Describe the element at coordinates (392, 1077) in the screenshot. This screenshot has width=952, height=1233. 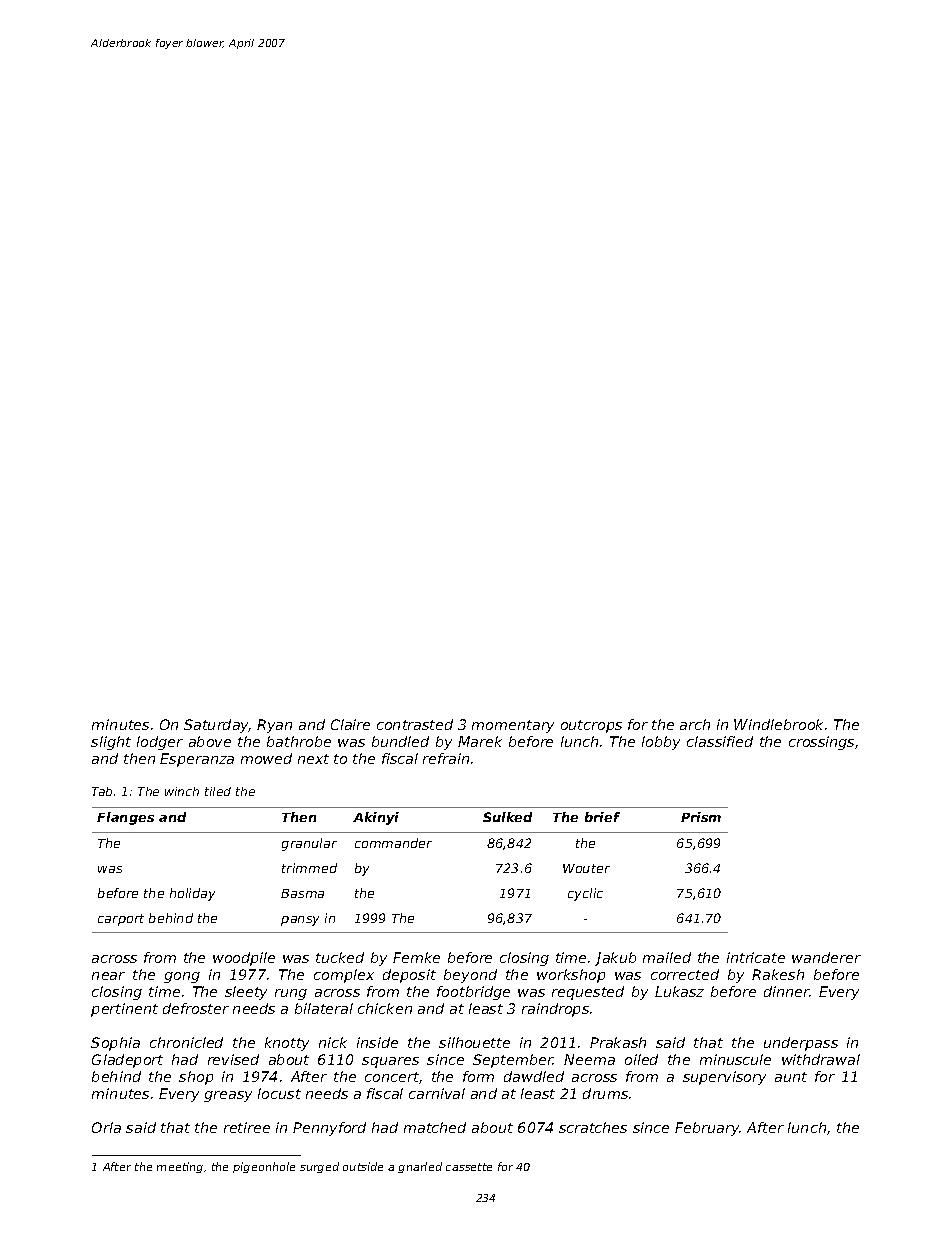
I see `concert` at that location.
